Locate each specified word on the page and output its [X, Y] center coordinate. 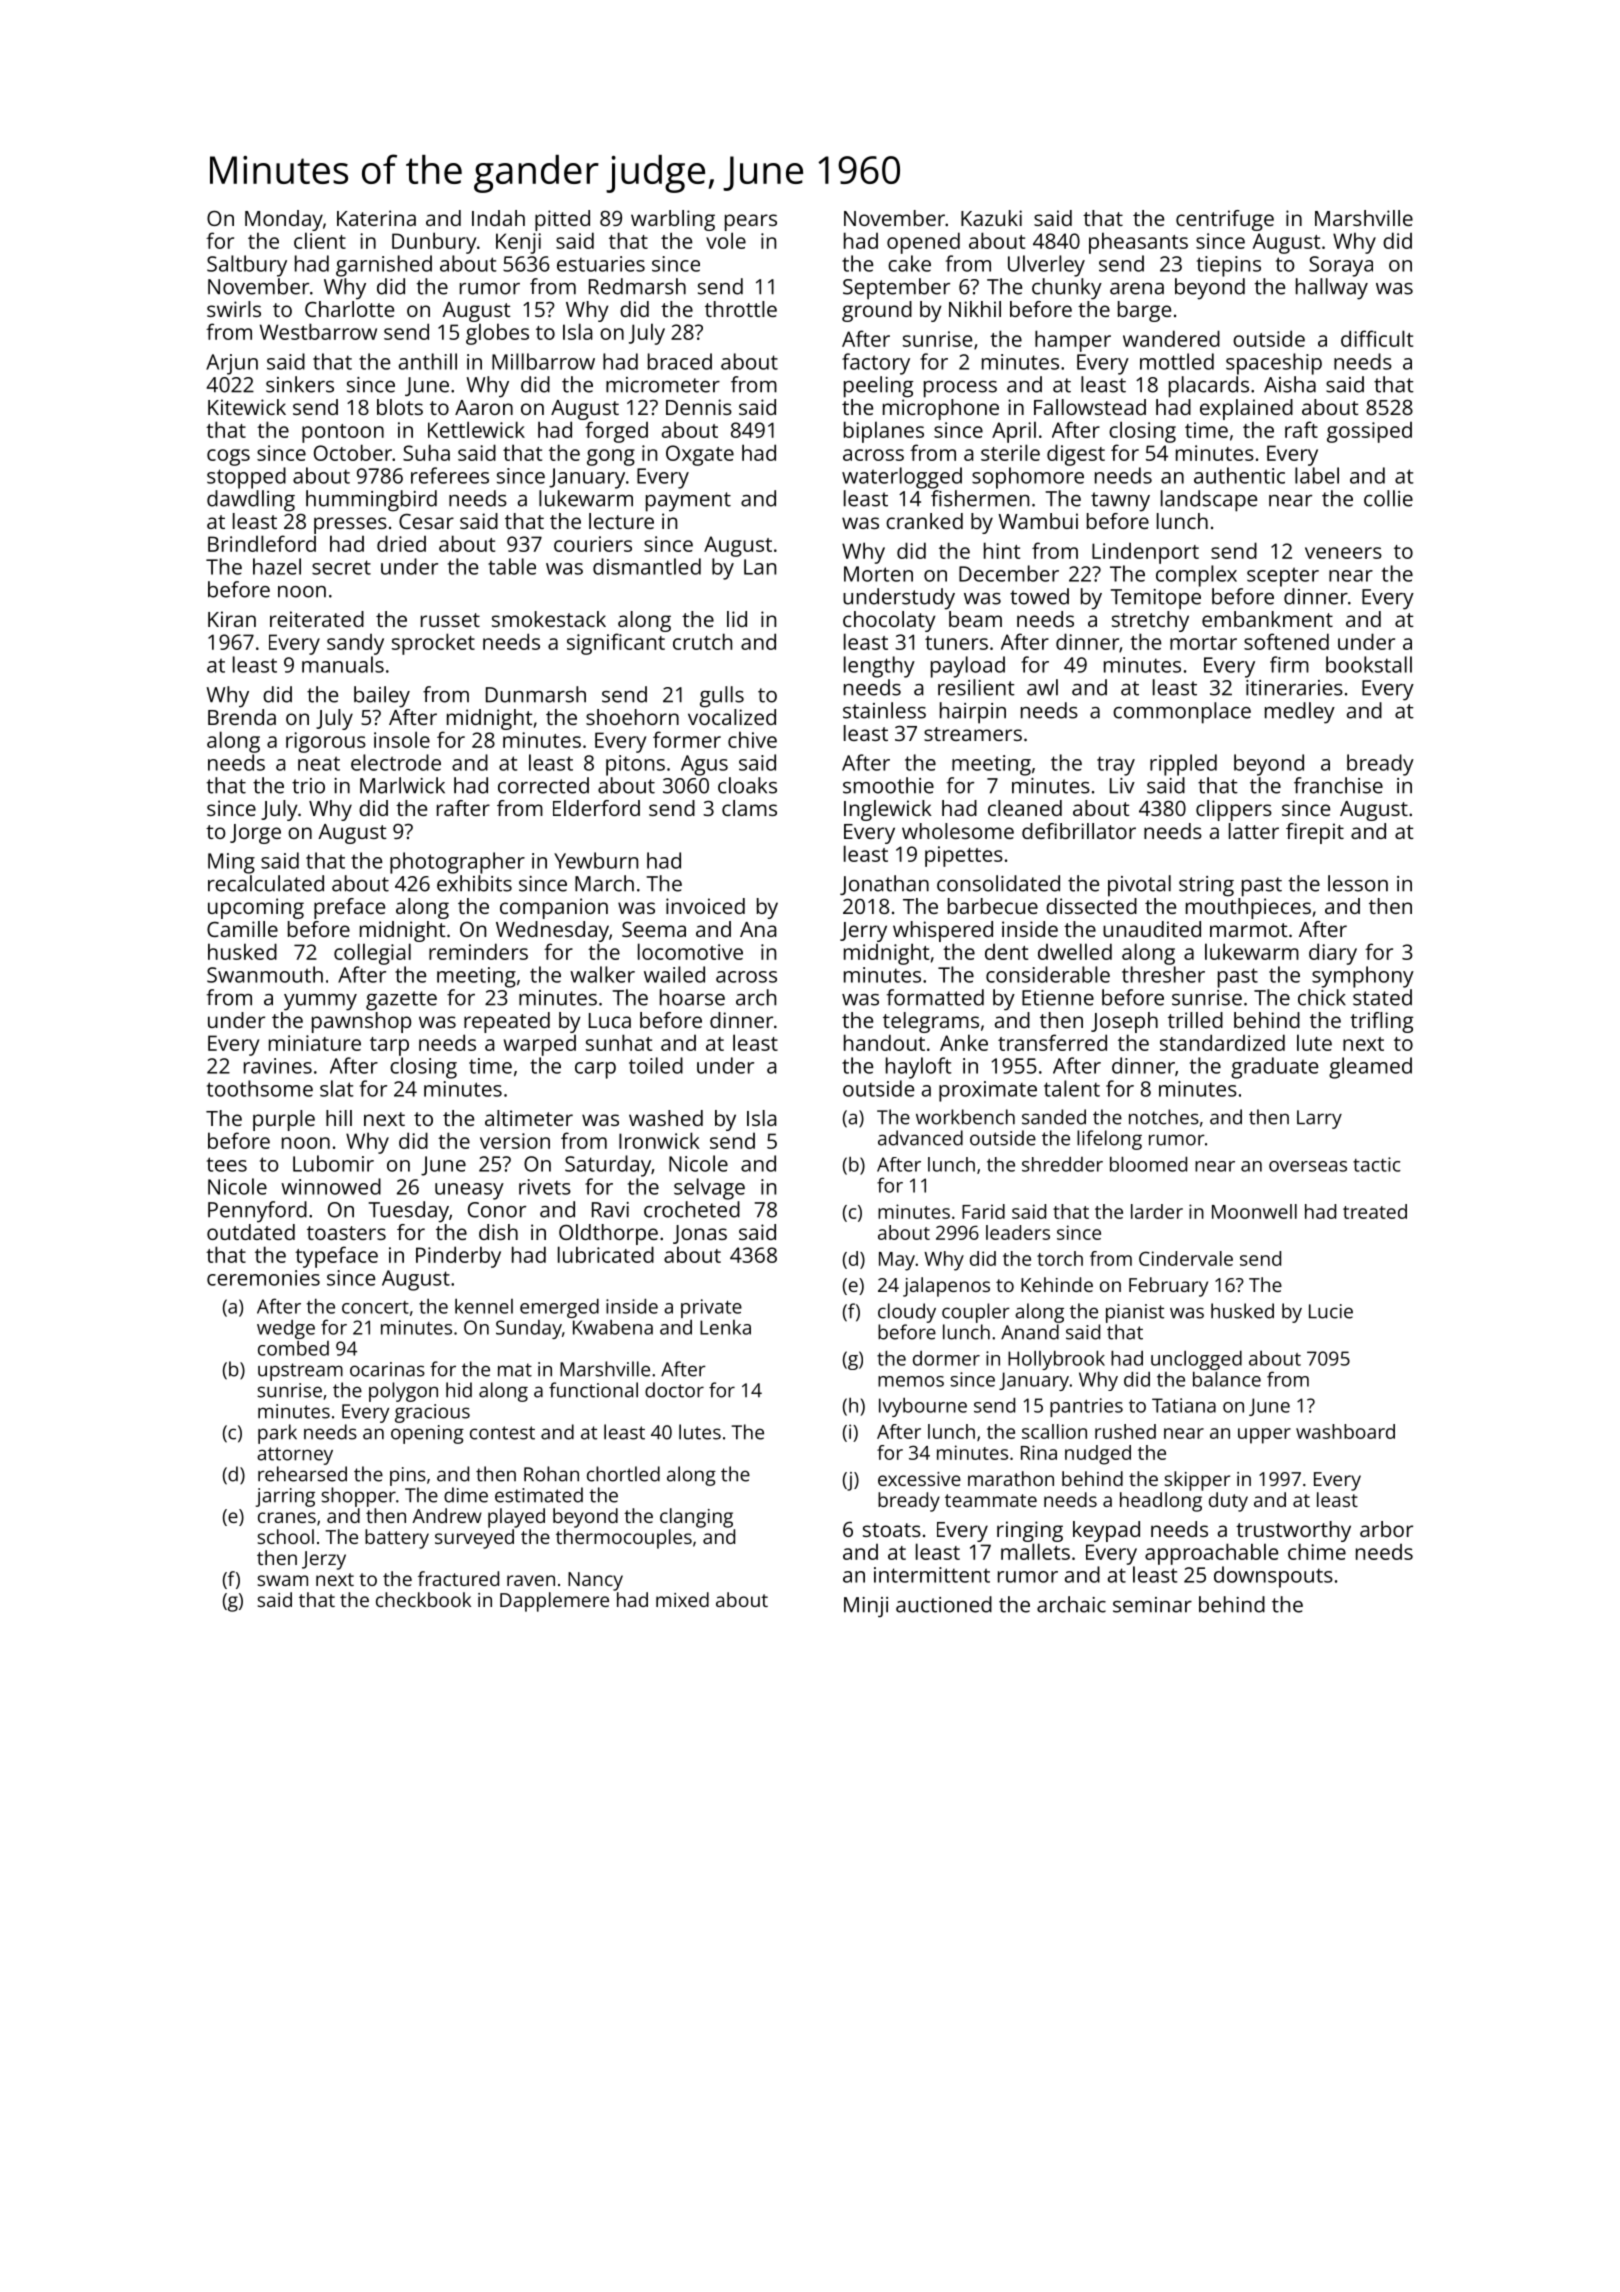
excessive [919, 1479]
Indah [498, 218]
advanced [920, 1138]
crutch [702, 641]
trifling [1381, 1022]
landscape [1209, 501]
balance [1227, 1379]
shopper [359, 1497]
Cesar [426, 521]
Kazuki [991, 218]
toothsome [260, 1088]
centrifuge [1225, 220]
